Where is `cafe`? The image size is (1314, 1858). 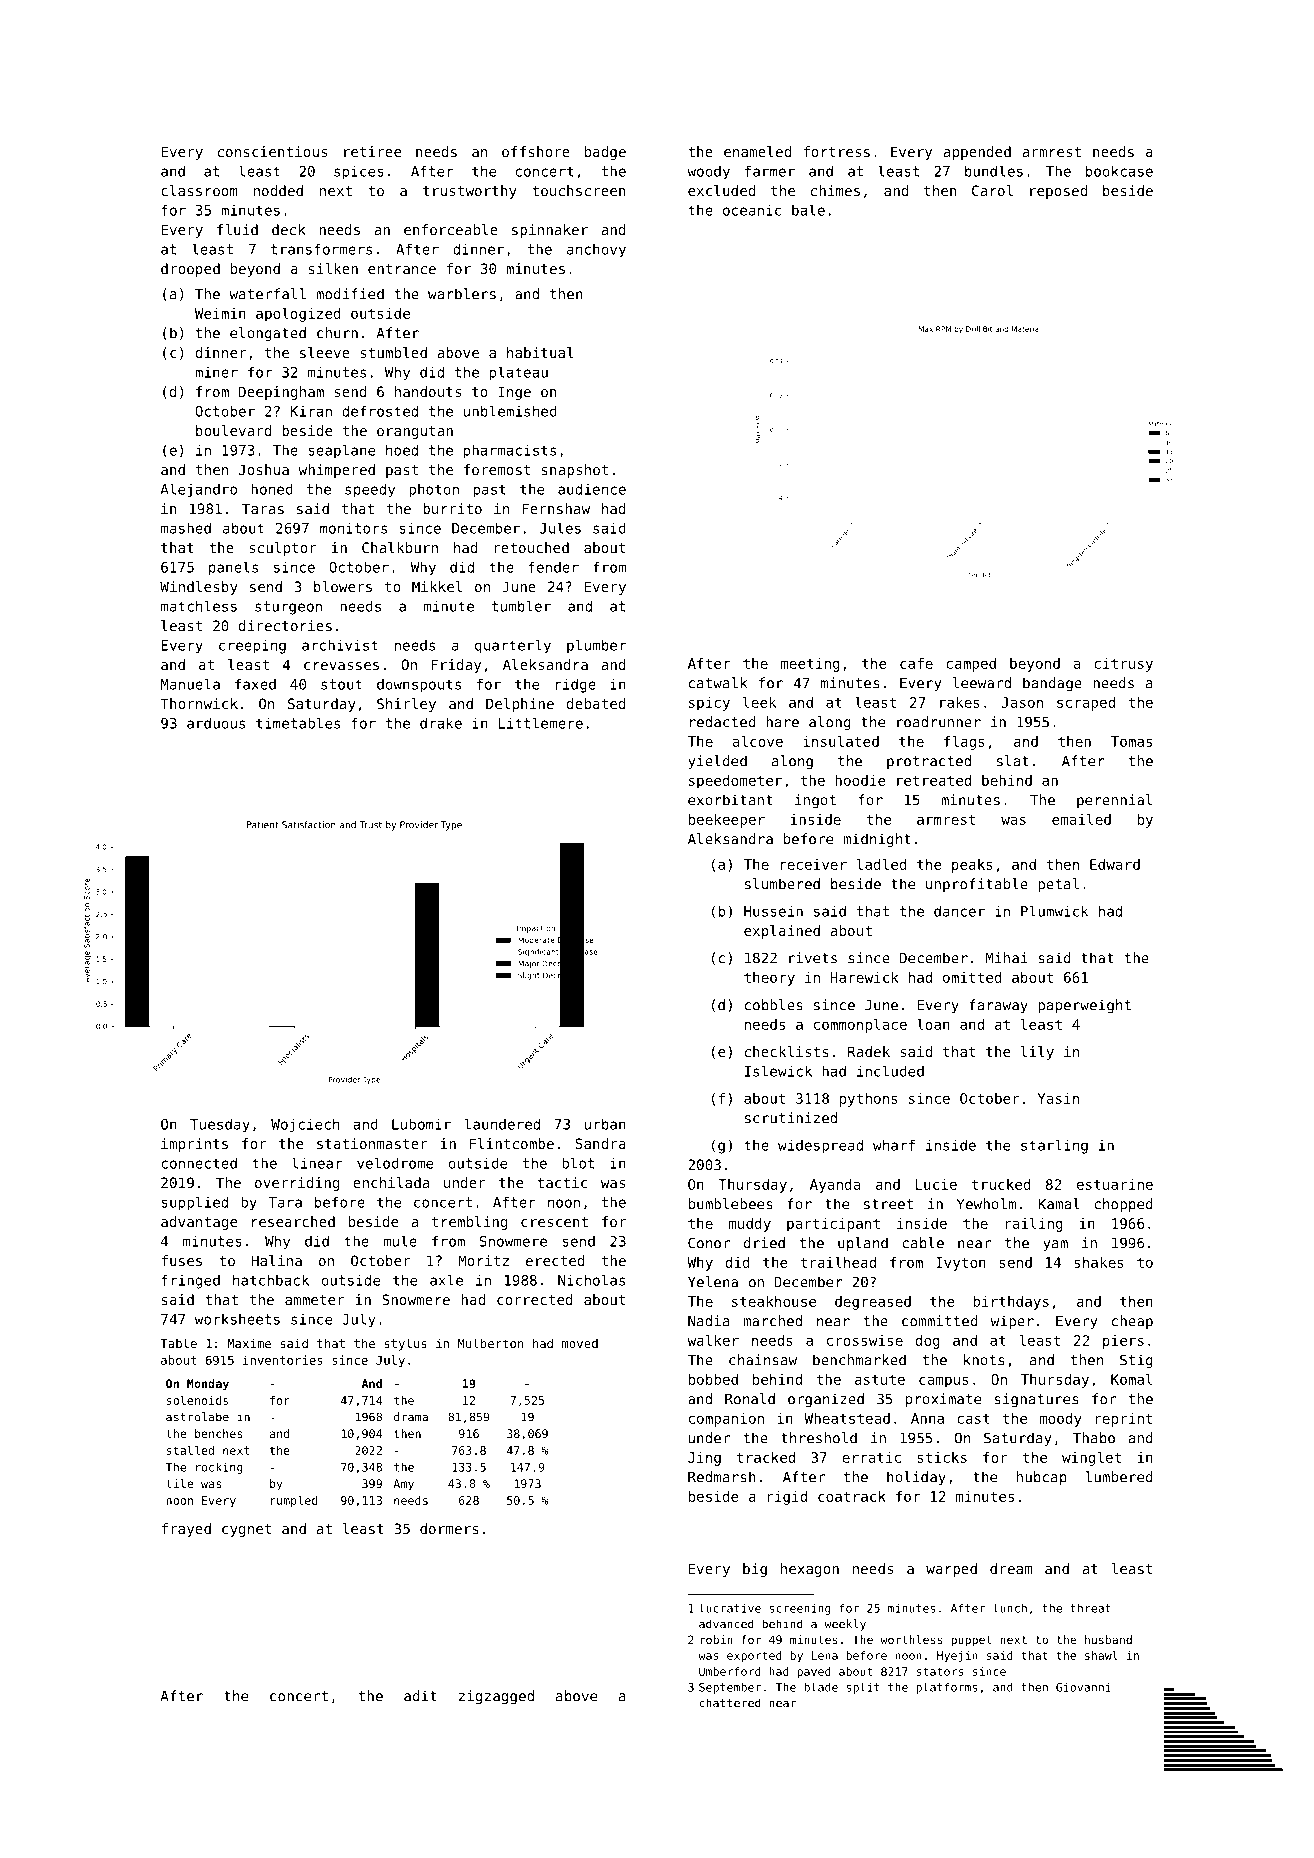
cafe is located at coordinates (916, 663).
